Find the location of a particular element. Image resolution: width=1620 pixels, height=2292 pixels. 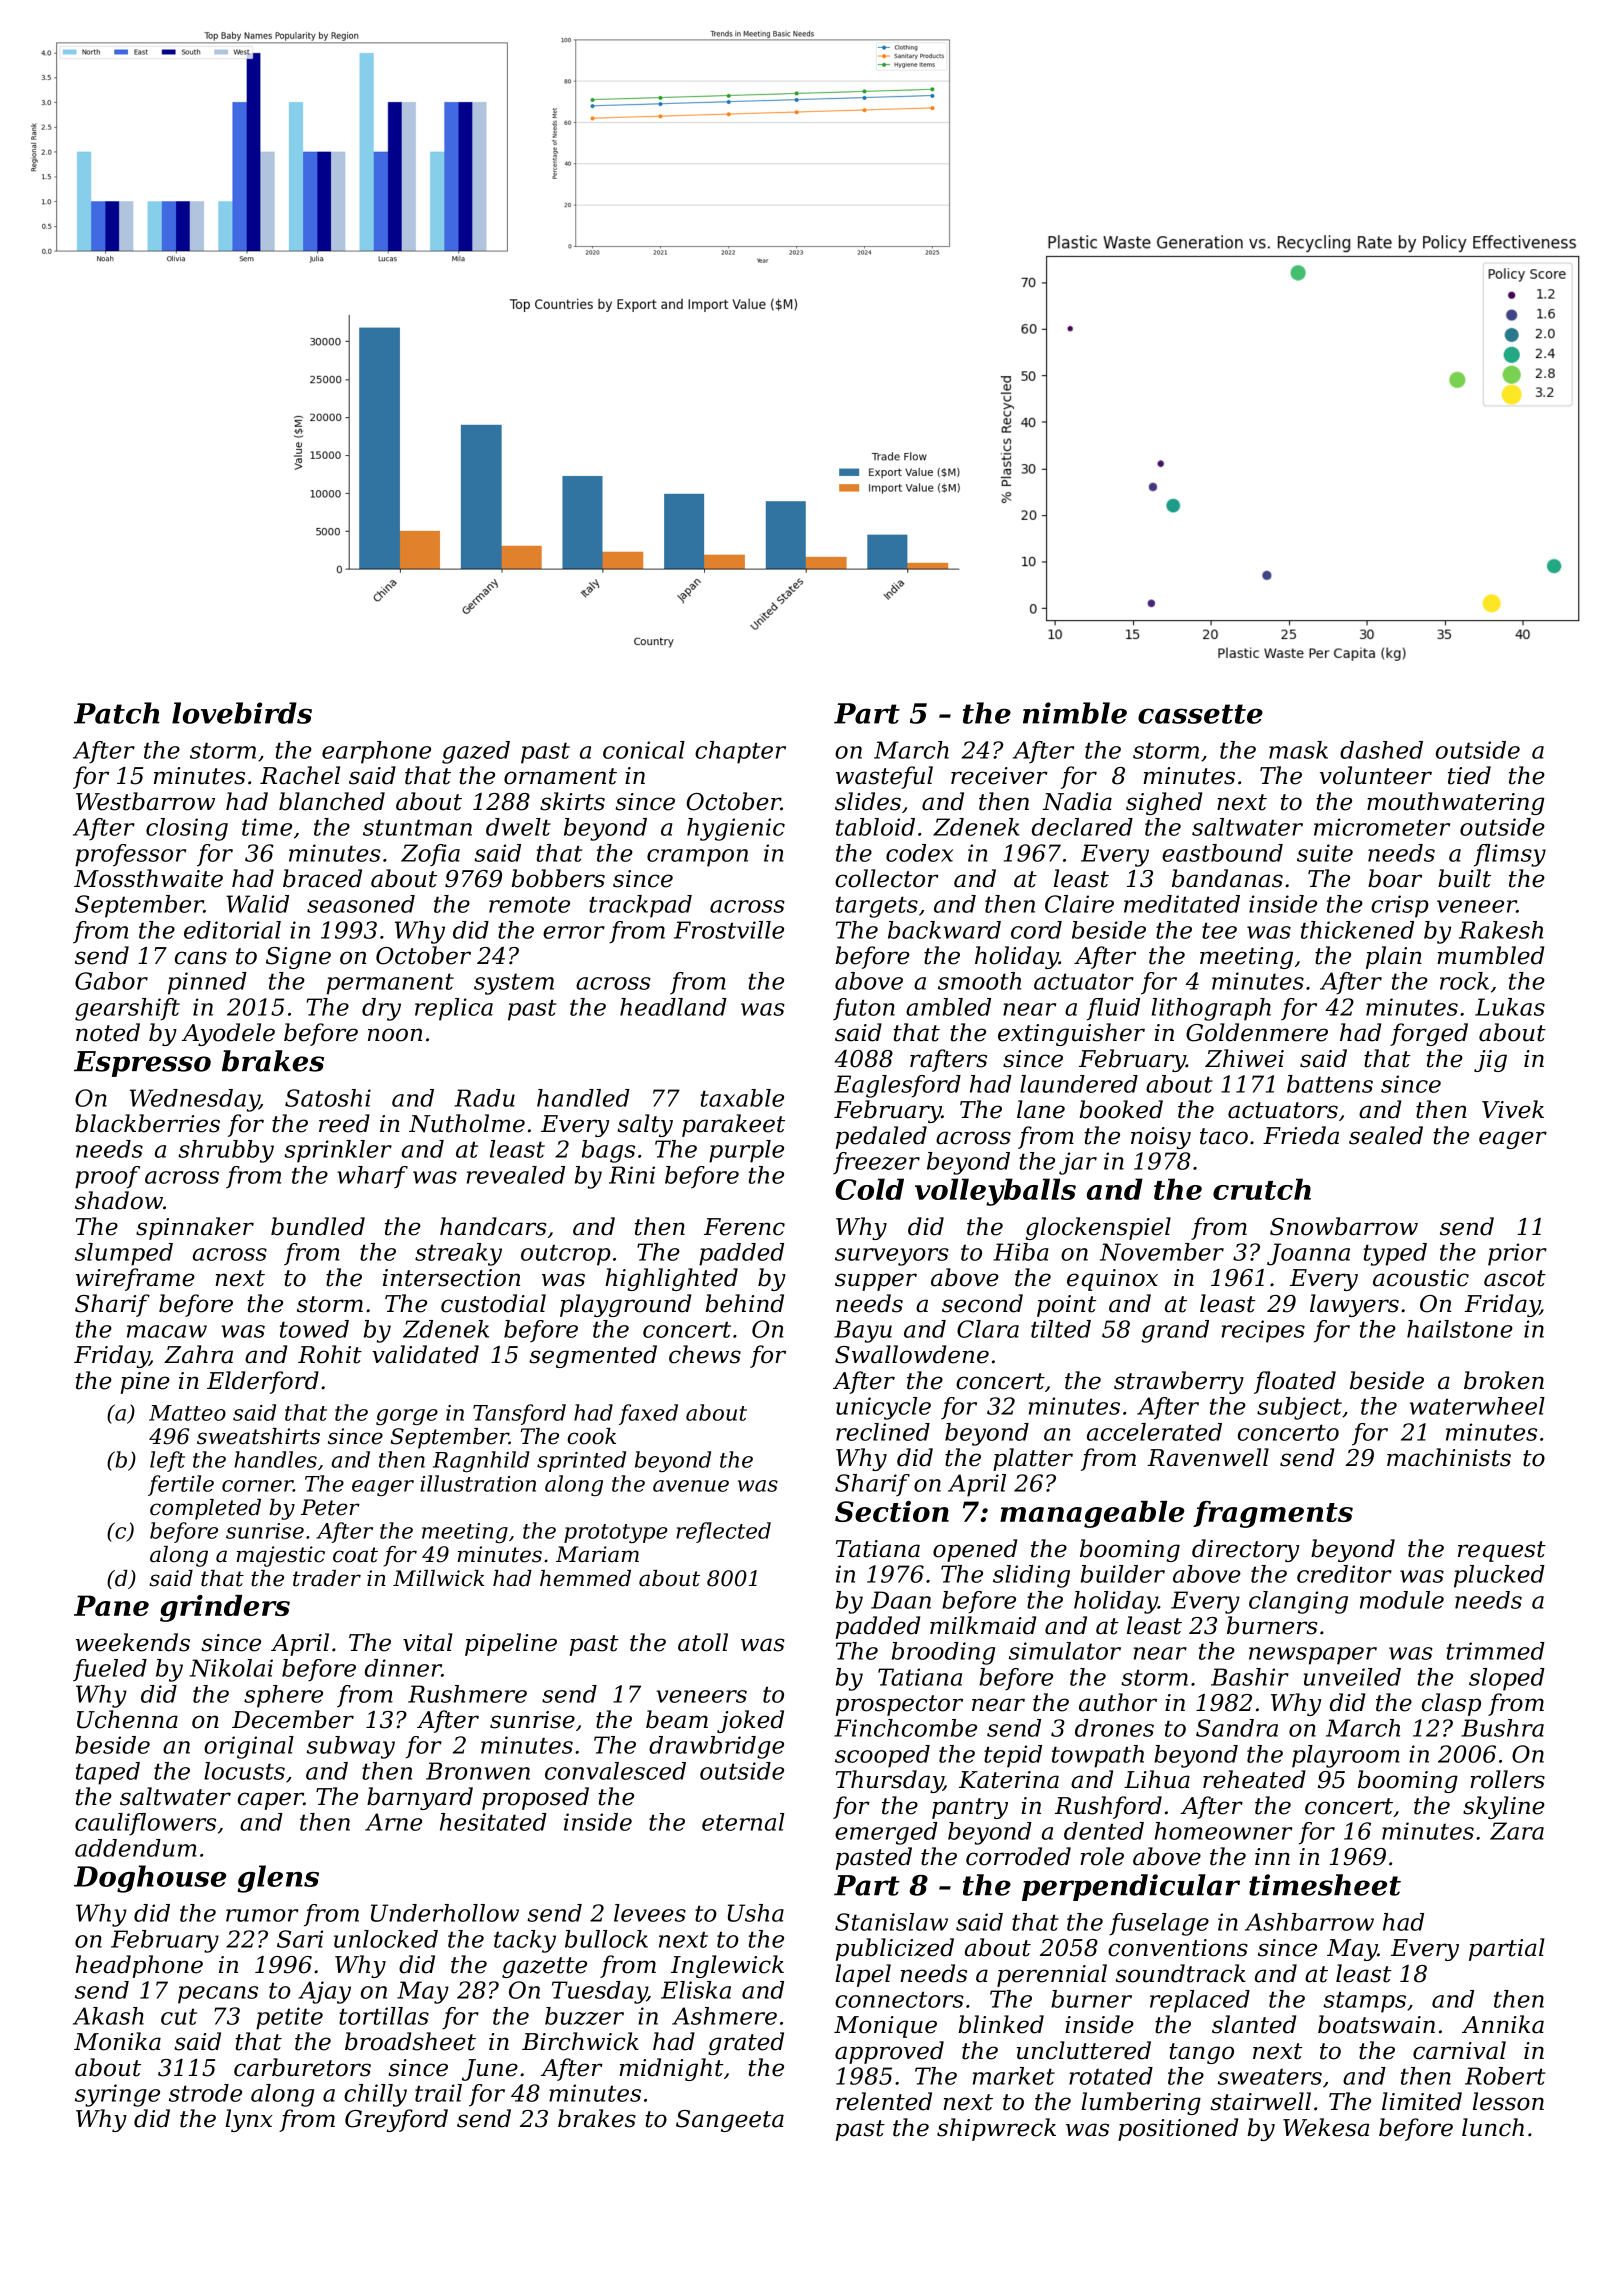

Mossthwaite is located at coordinates (148, 878).
